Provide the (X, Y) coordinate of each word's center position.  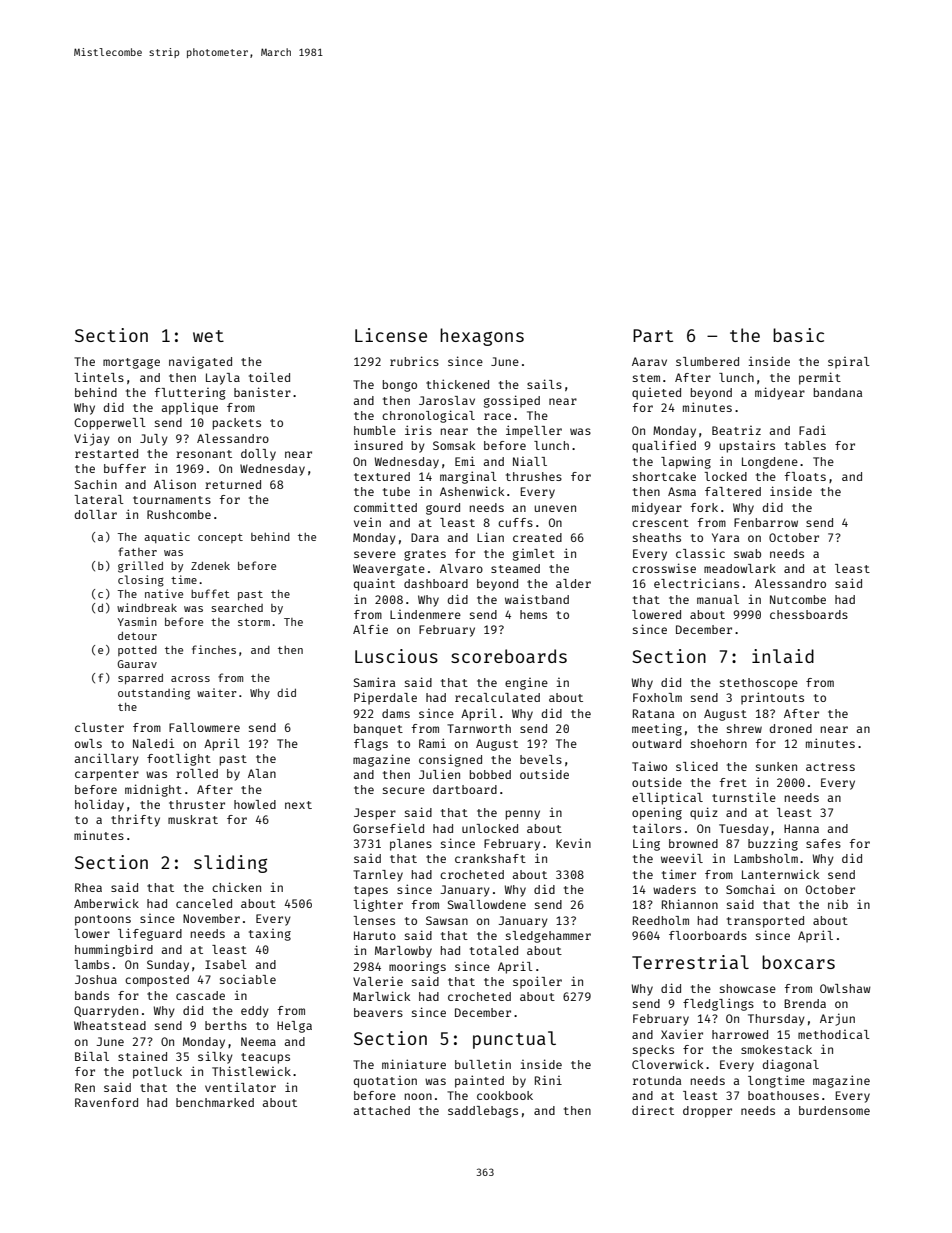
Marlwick (381, 996)
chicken (236, 887)
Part (653, 335)
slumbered (707, 361)
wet (208, 336)
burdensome (834, 1110)
